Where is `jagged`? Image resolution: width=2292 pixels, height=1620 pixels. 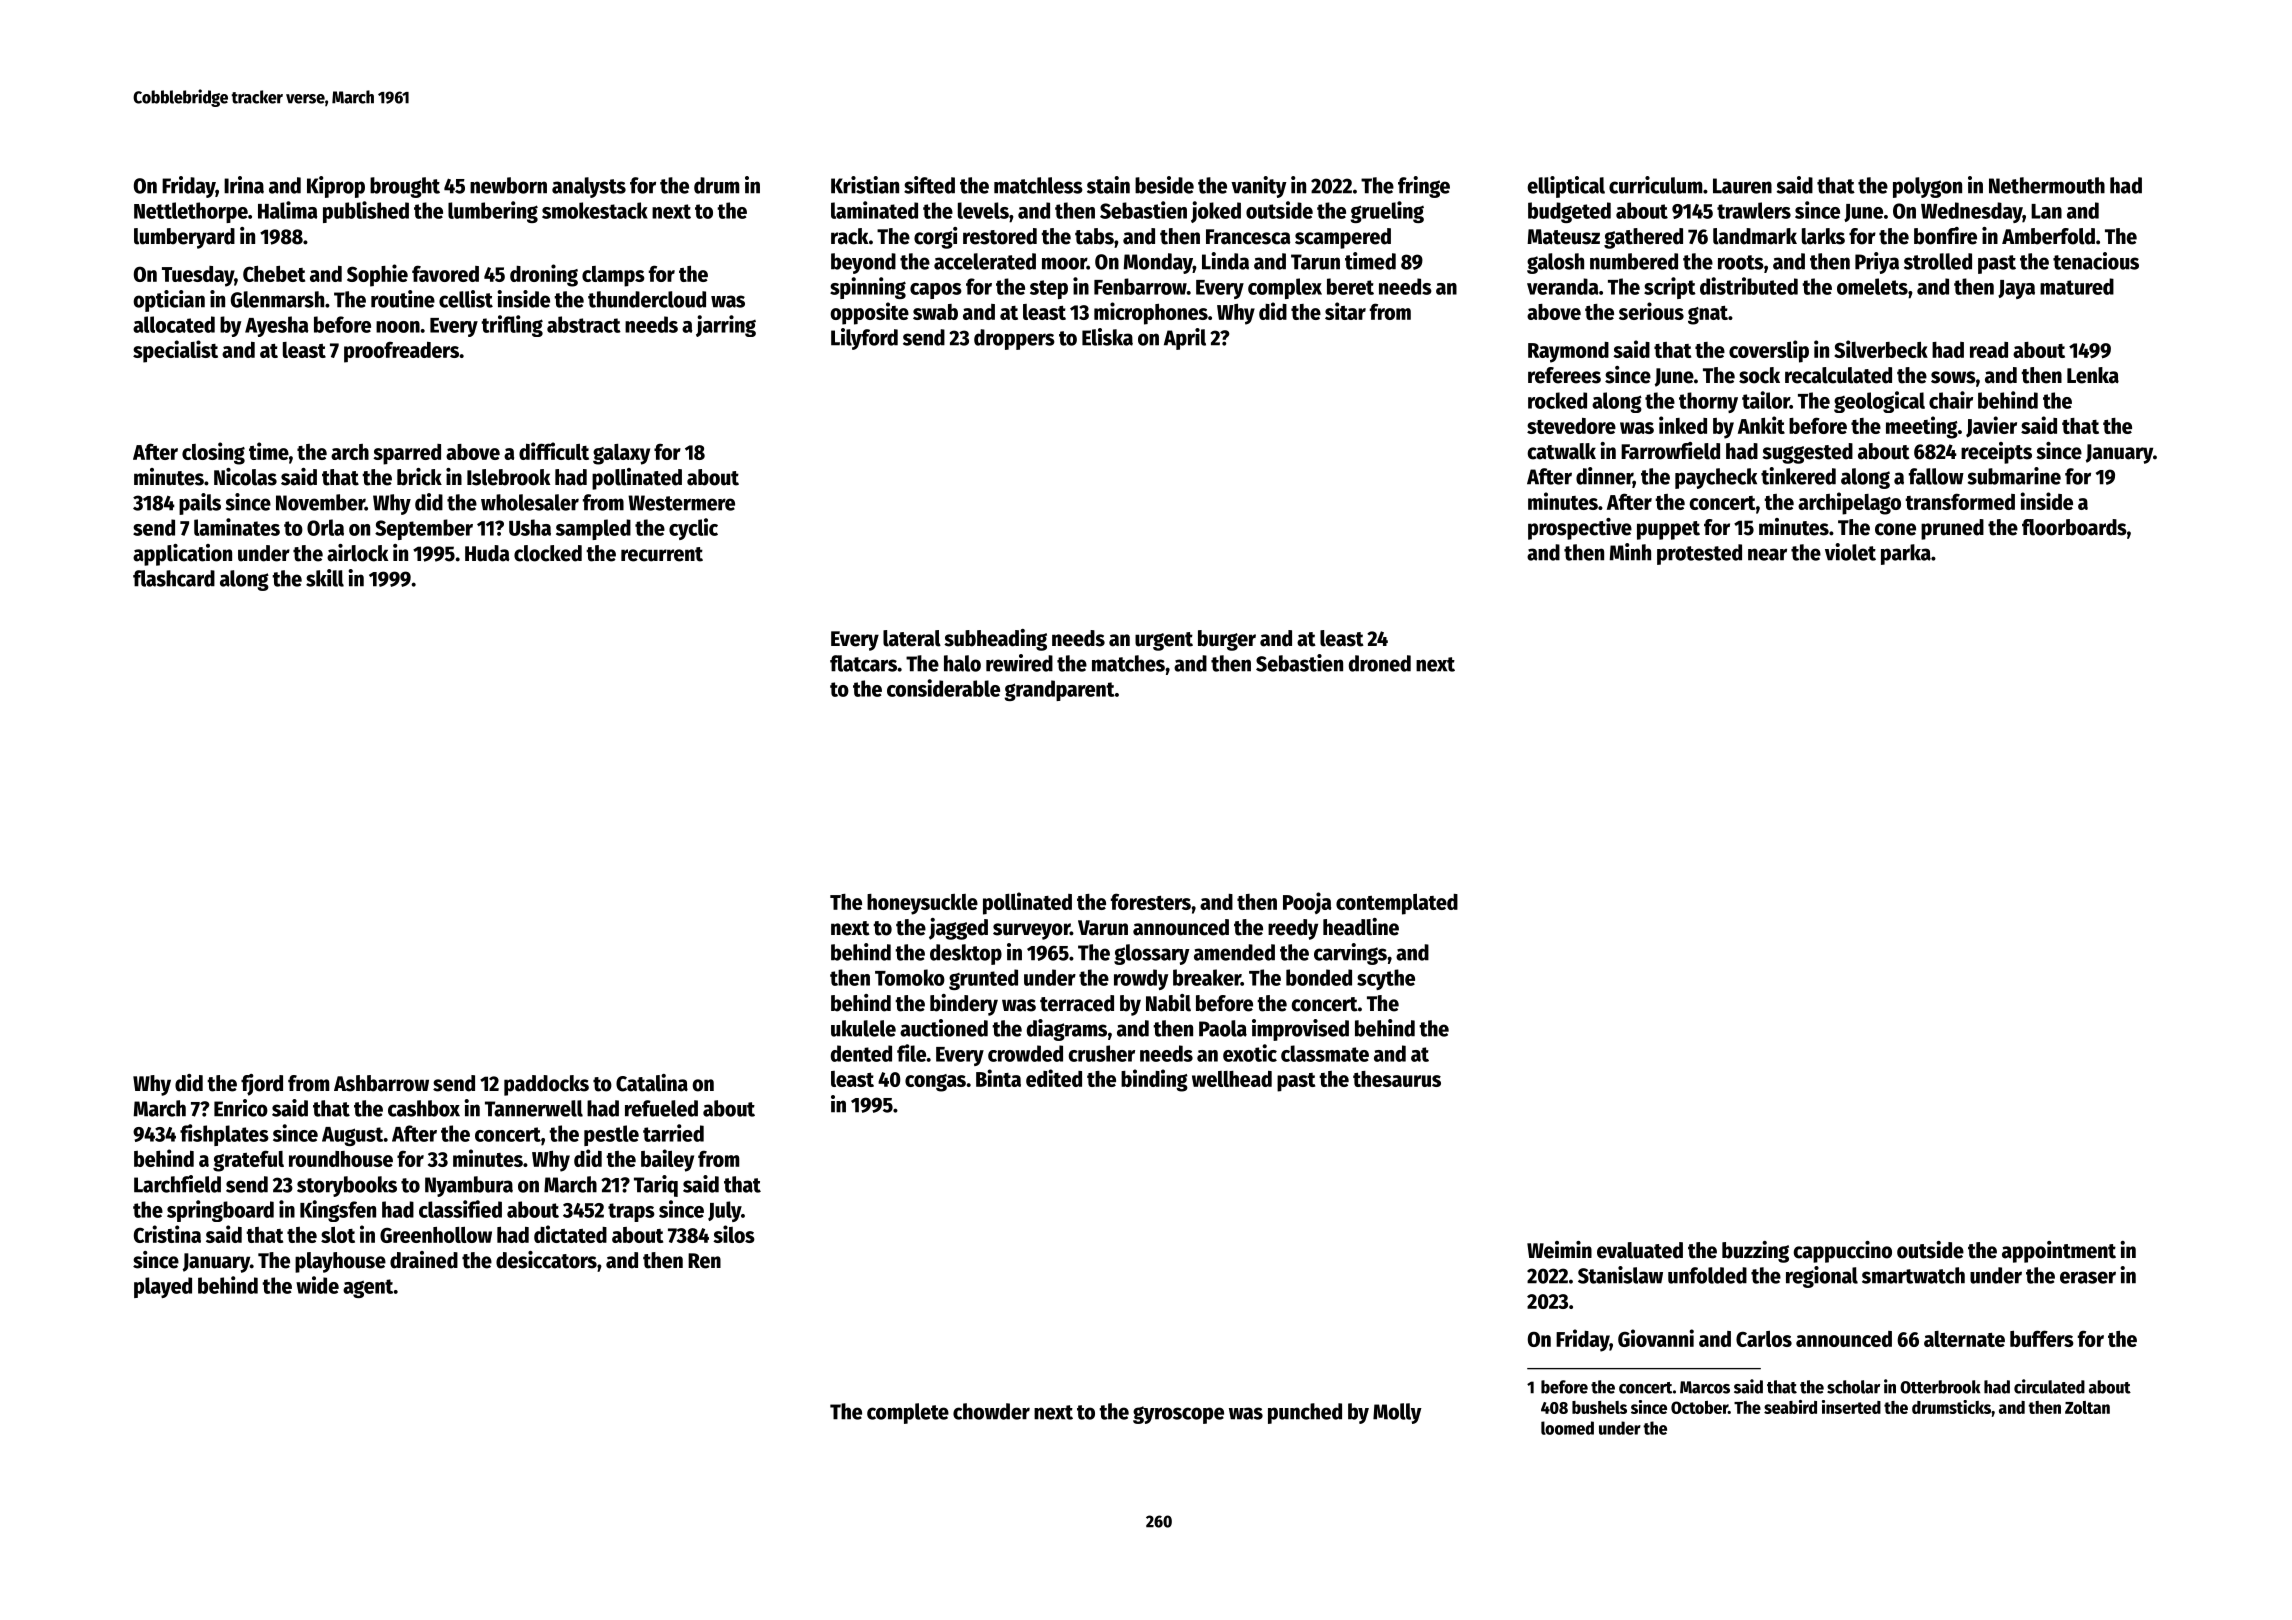 jagged is located at coordinates (958, 929).
